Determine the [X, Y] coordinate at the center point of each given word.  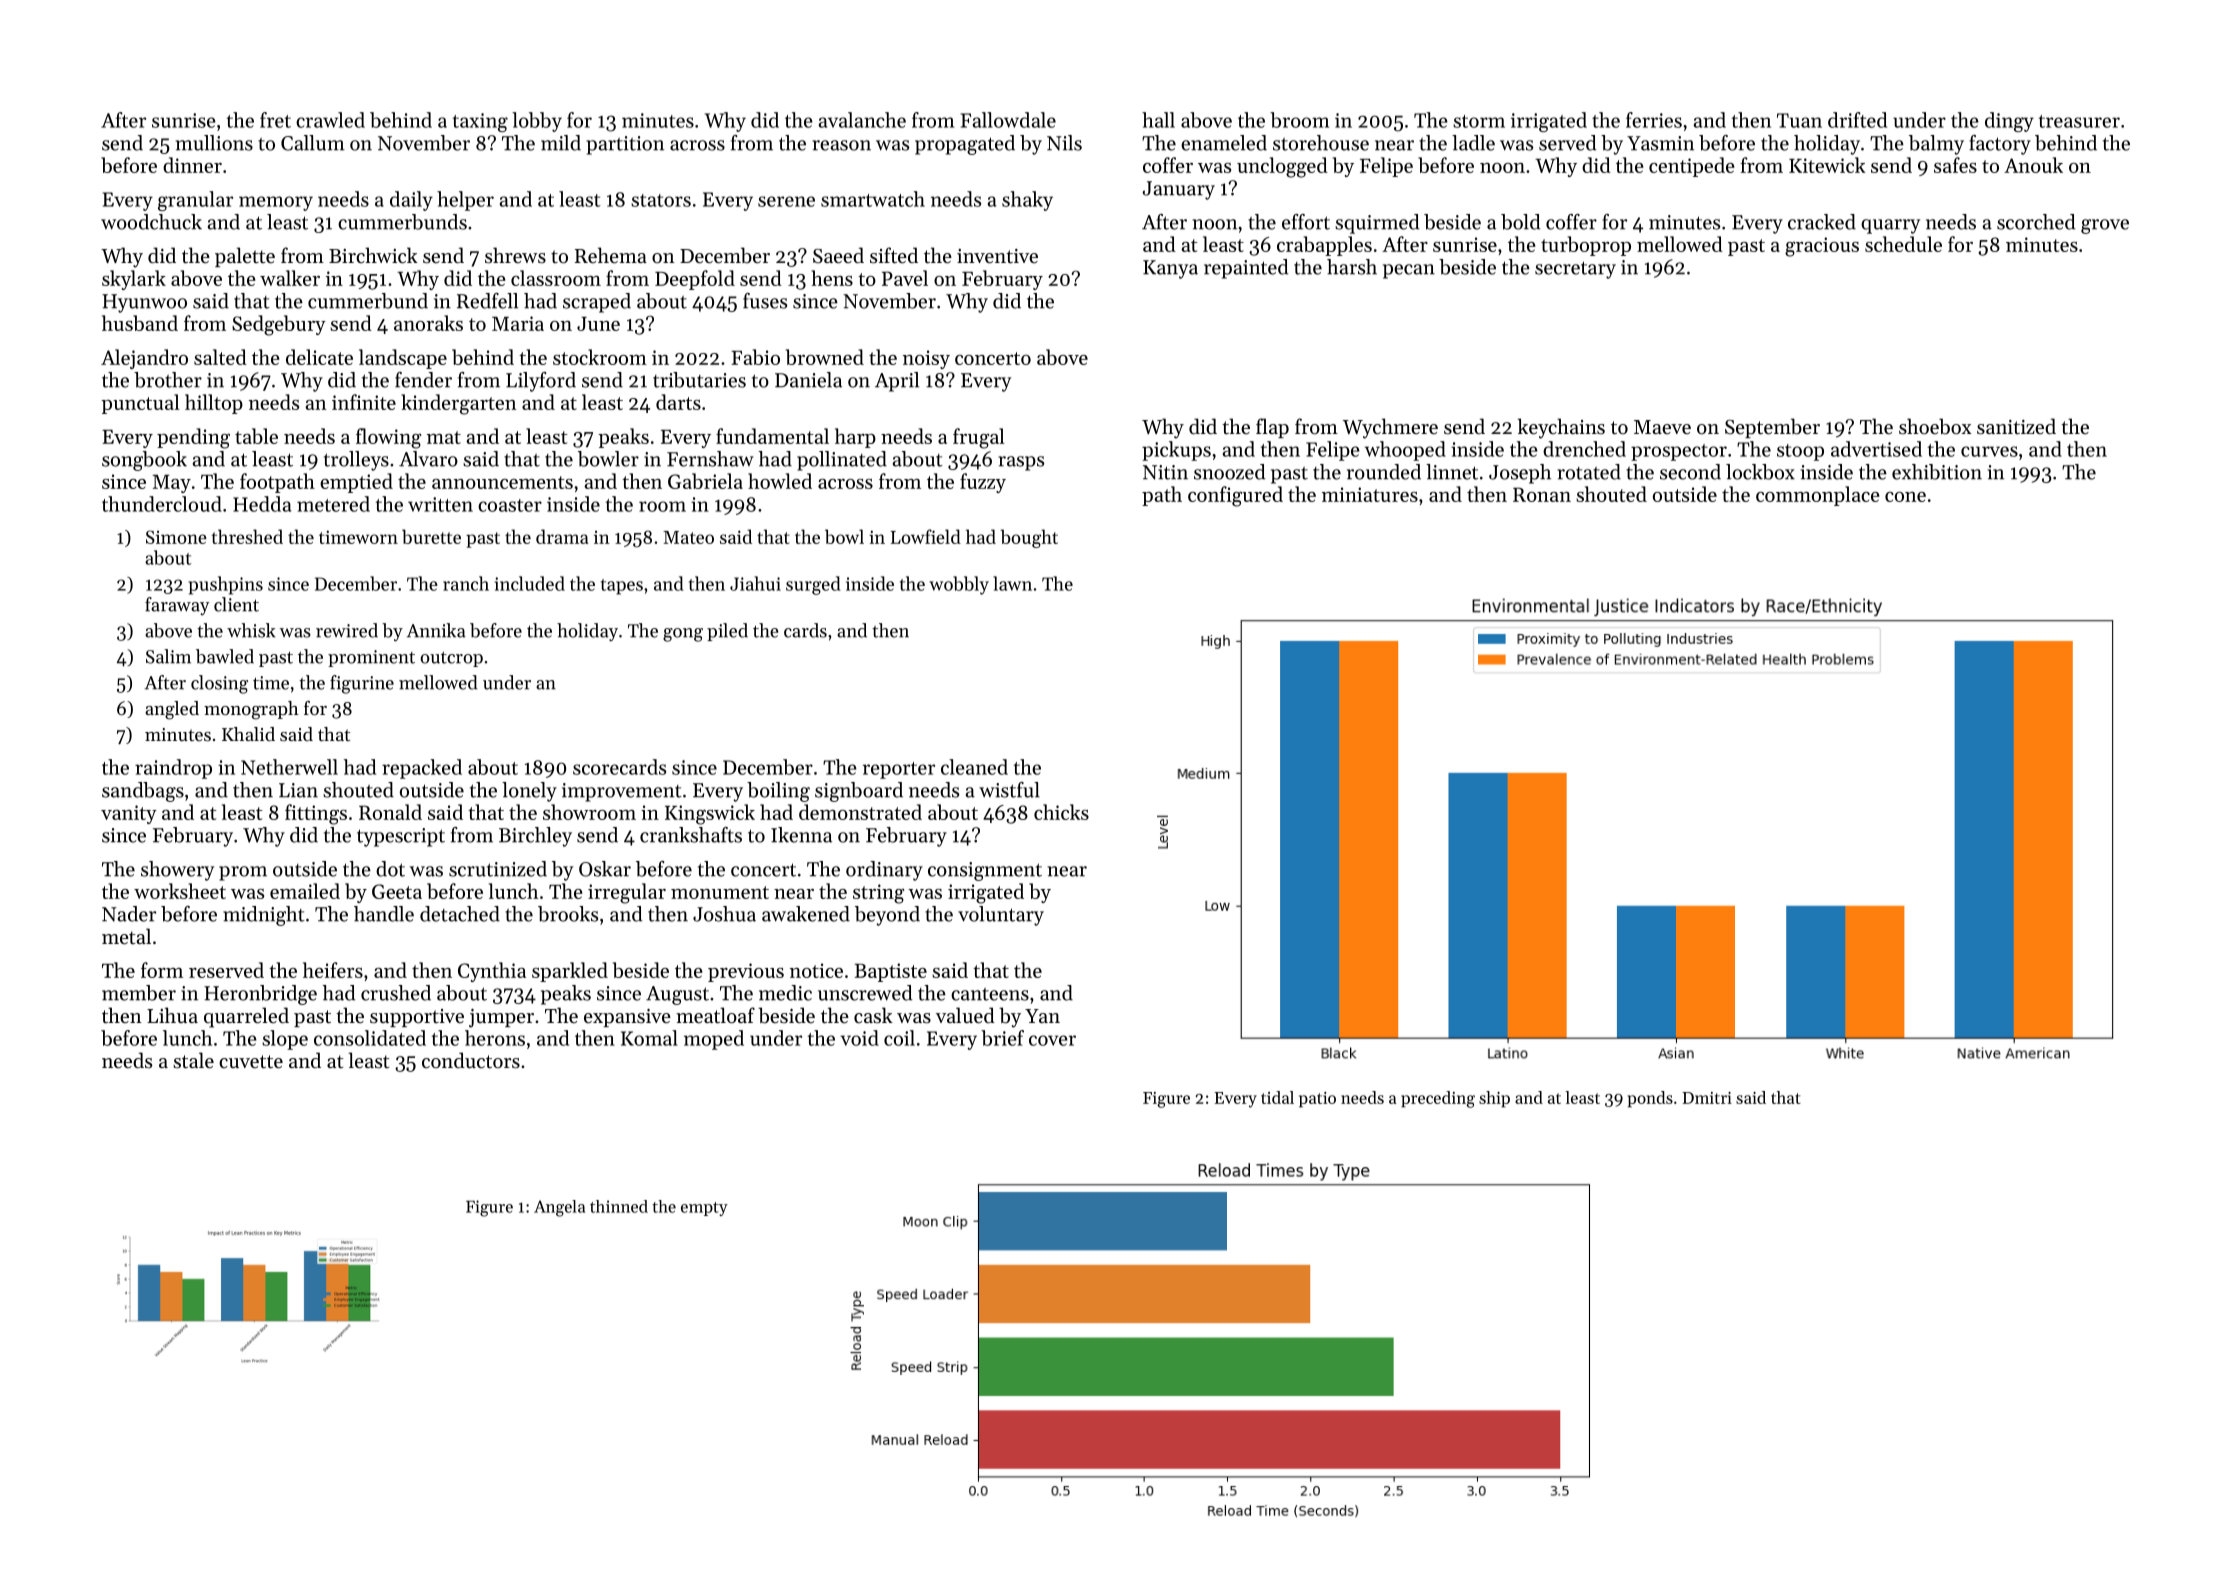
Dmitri [1707, 1098]
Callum [313, 143]
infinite [364, 402]
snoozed [1229, 472]
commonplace [1817, 496]
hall [1158, 120]
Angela [559, 1208]
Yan [1042, 1016]
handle [384, 914]
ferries [1654, 120]
